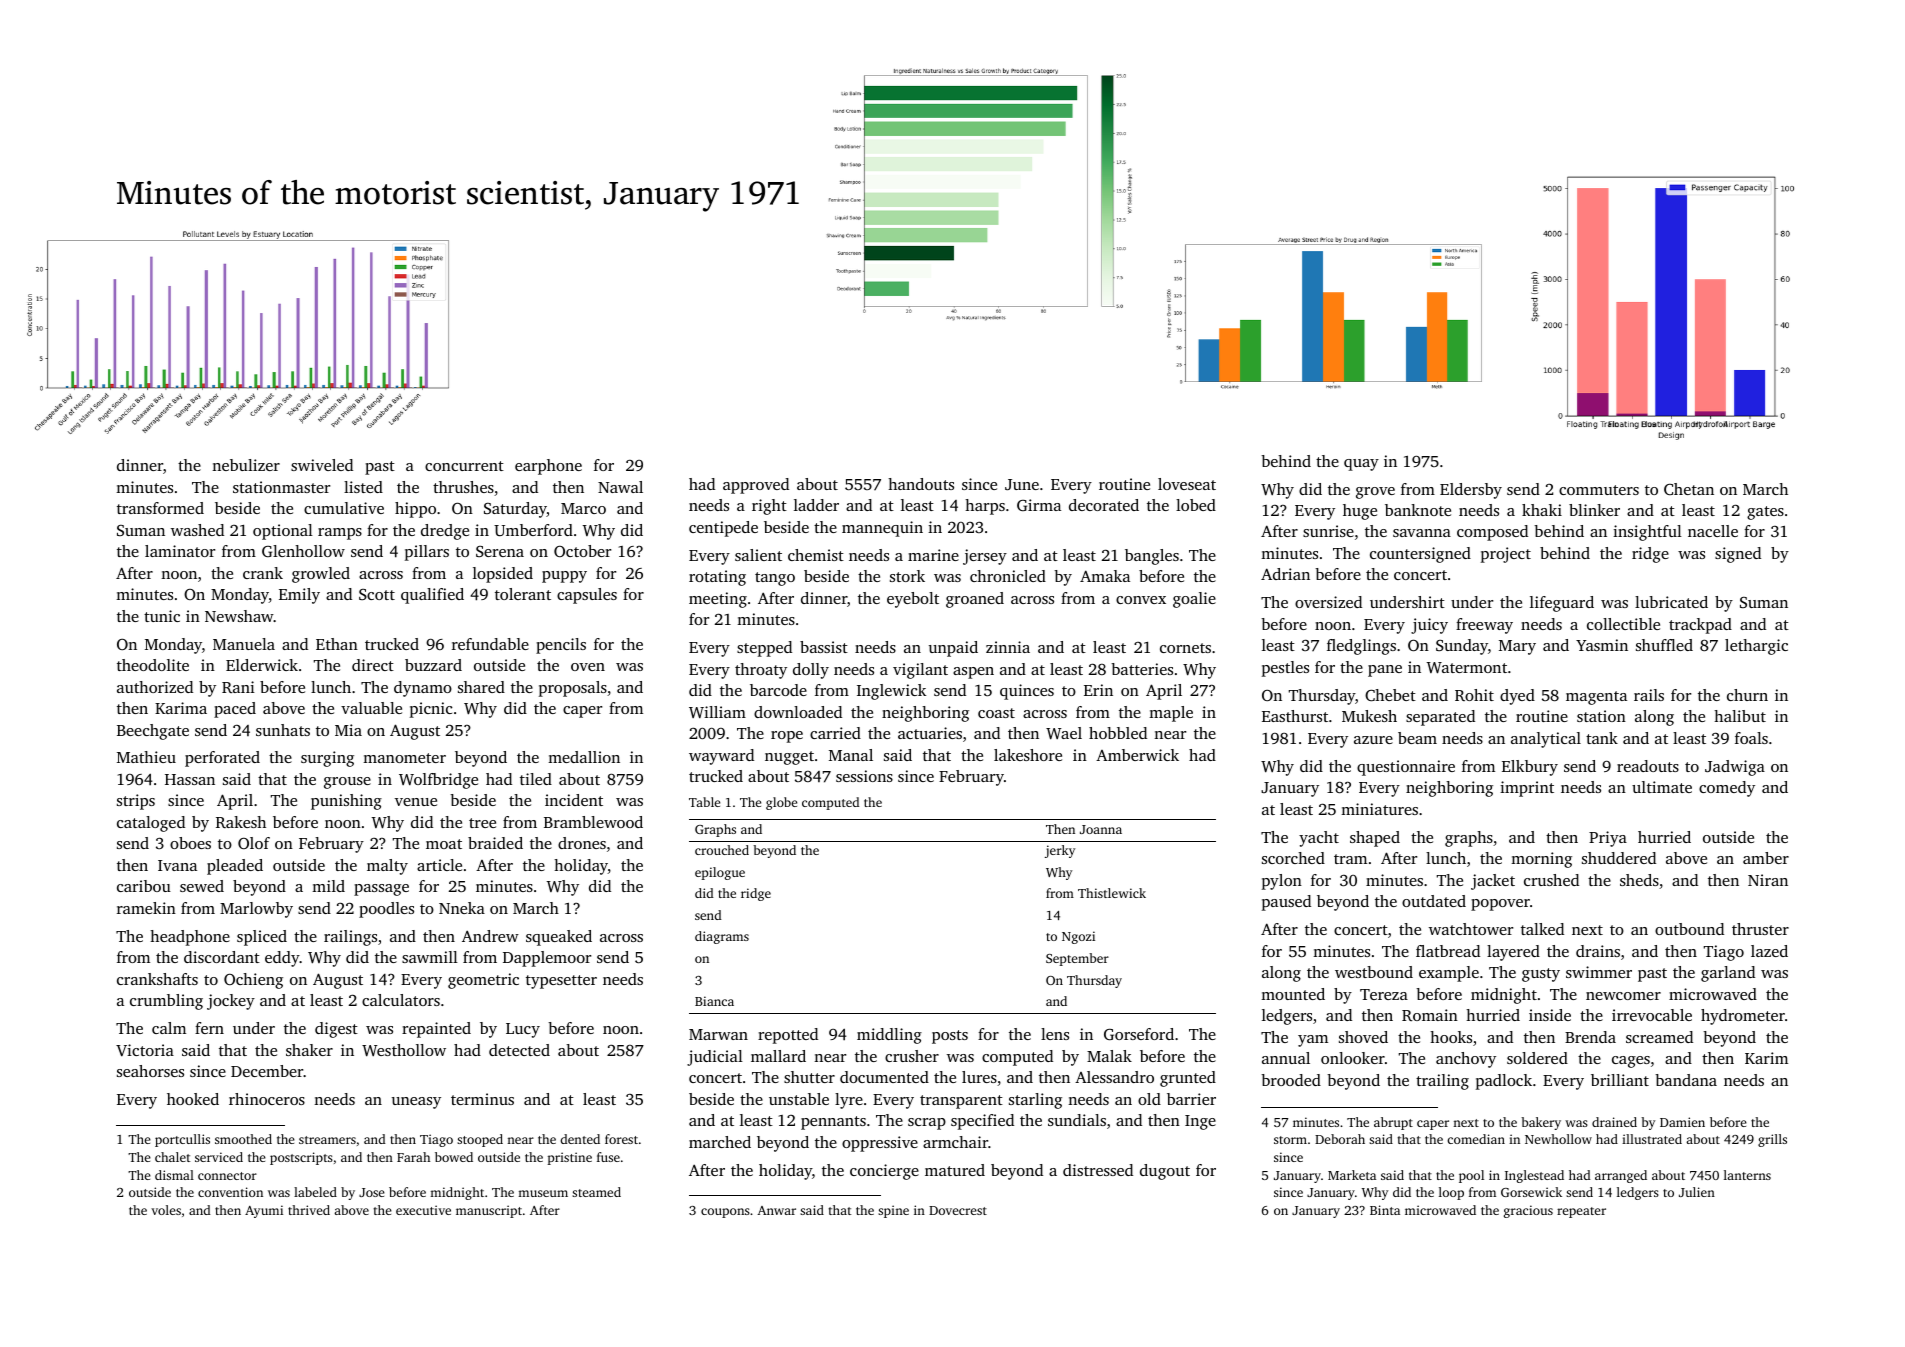 The width and height of the image is (1905, 1347). What do you see at coordinates (1078, 937) in the image?
I see `Ngozi` at bounding box center [1078, 937].
